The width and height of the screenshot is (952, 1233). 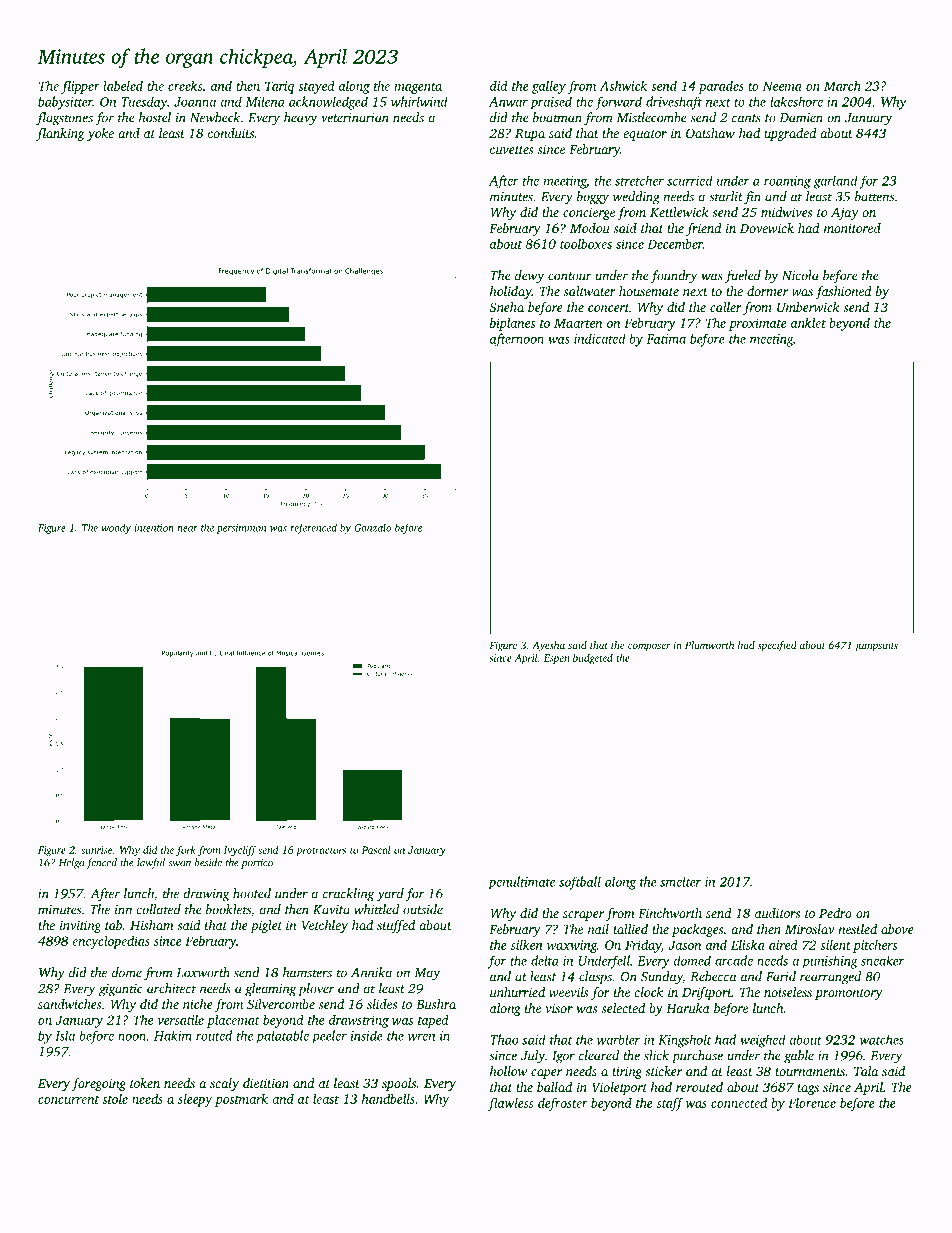 What do you see at coordinates (777, 646) in the screenshot?
I see `specified` at bounding box center [777, 646].
